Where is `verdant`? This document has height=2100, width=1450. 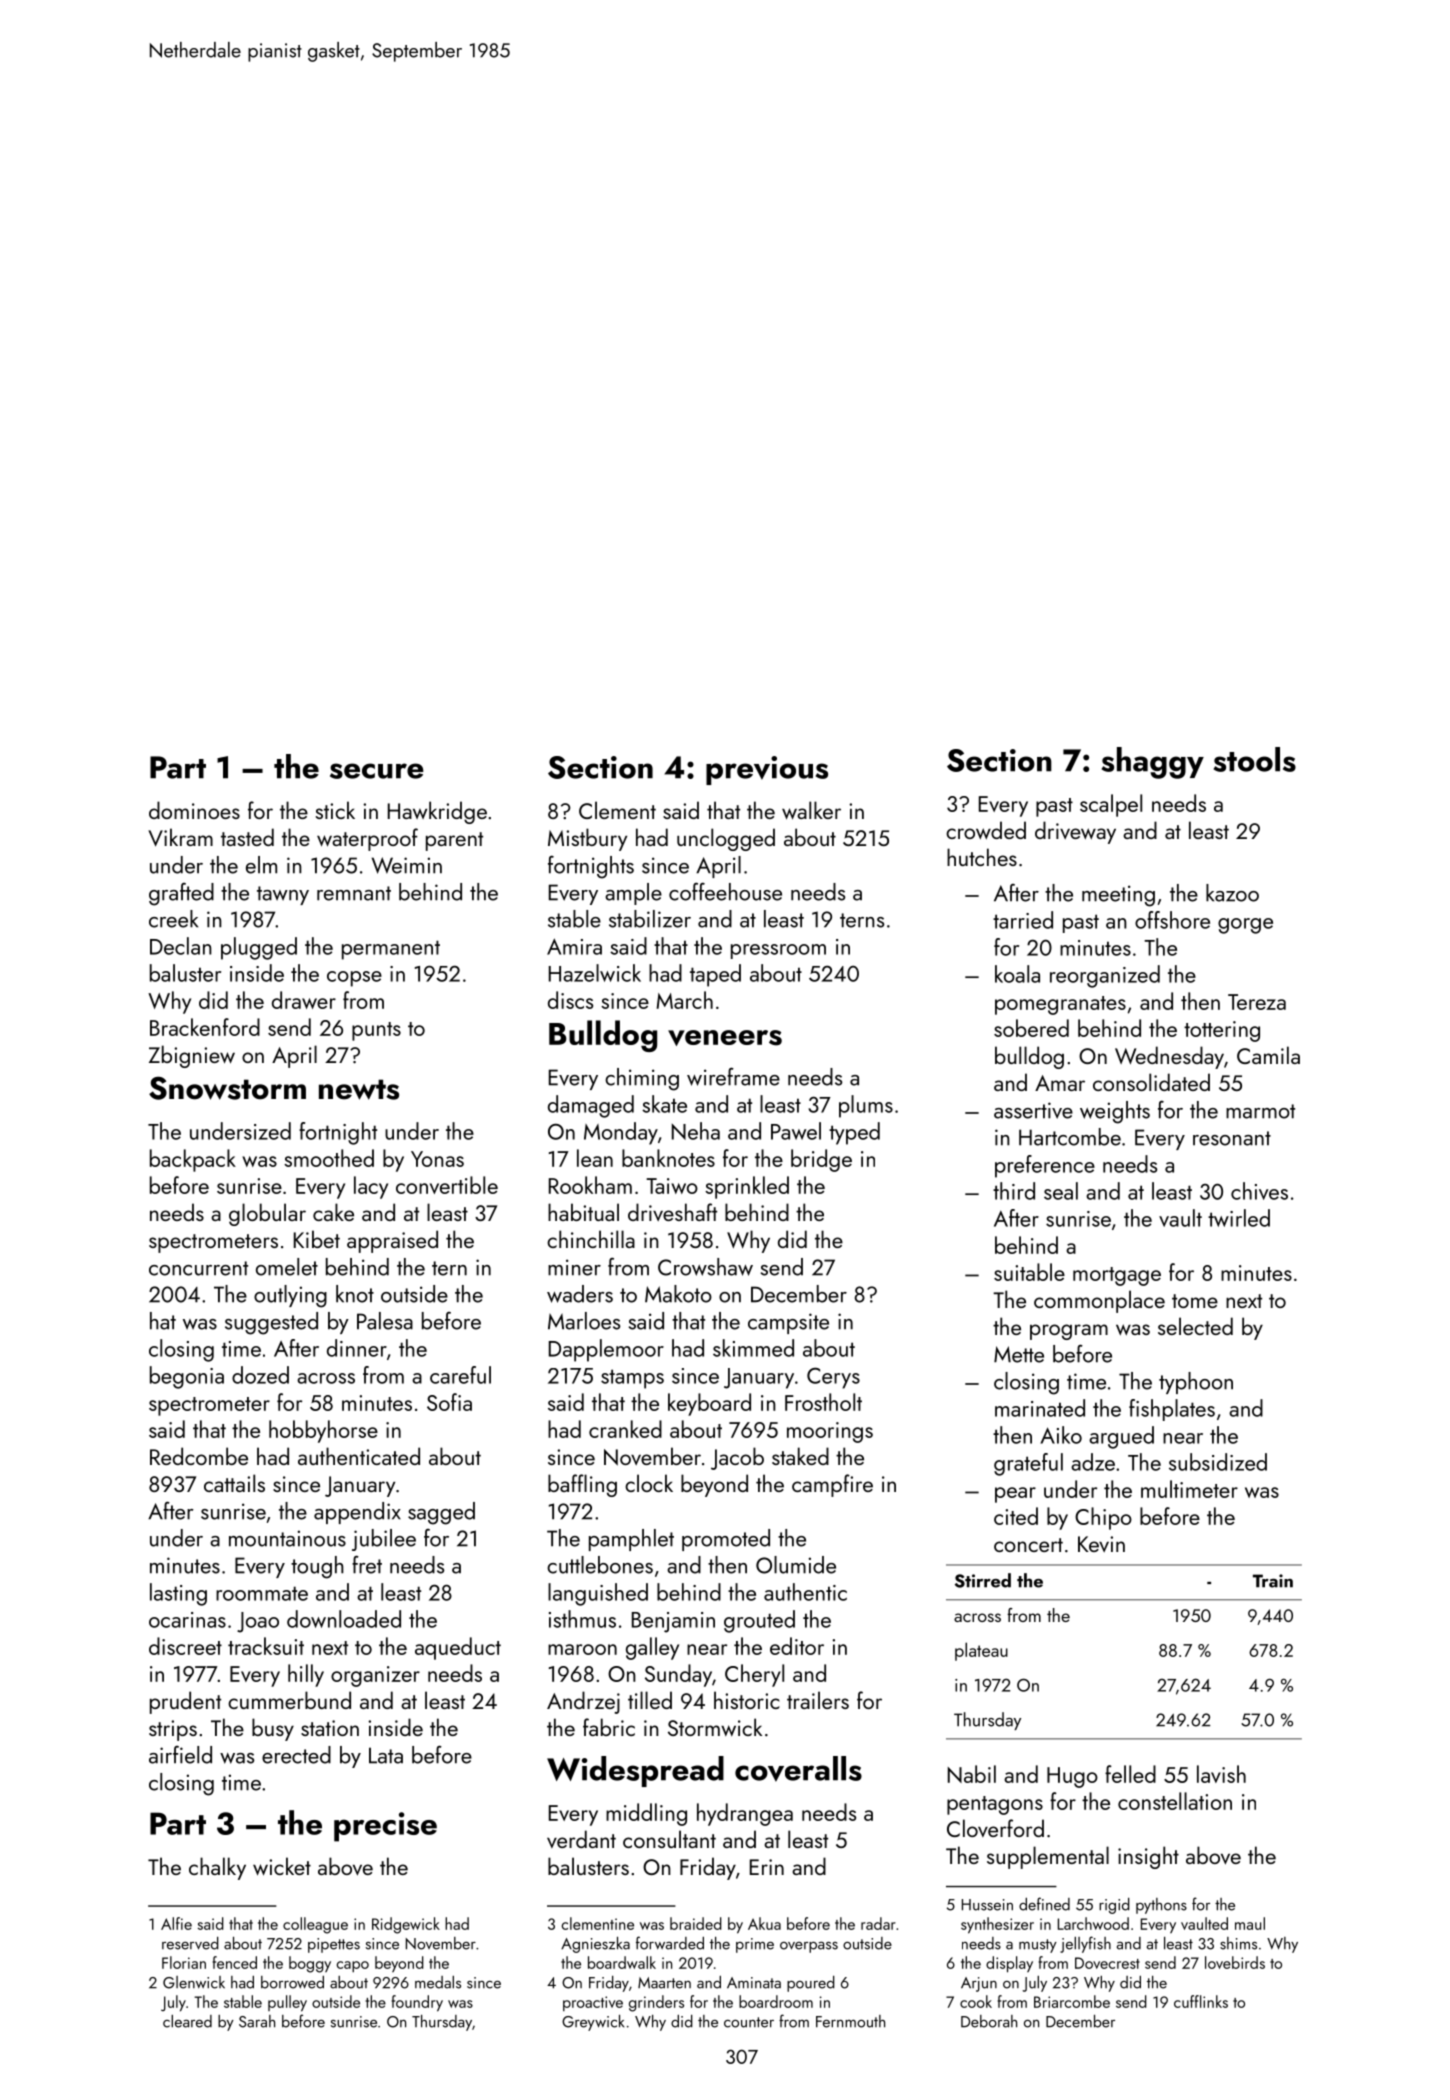 verdant is located at coordinates (581, 1839).
